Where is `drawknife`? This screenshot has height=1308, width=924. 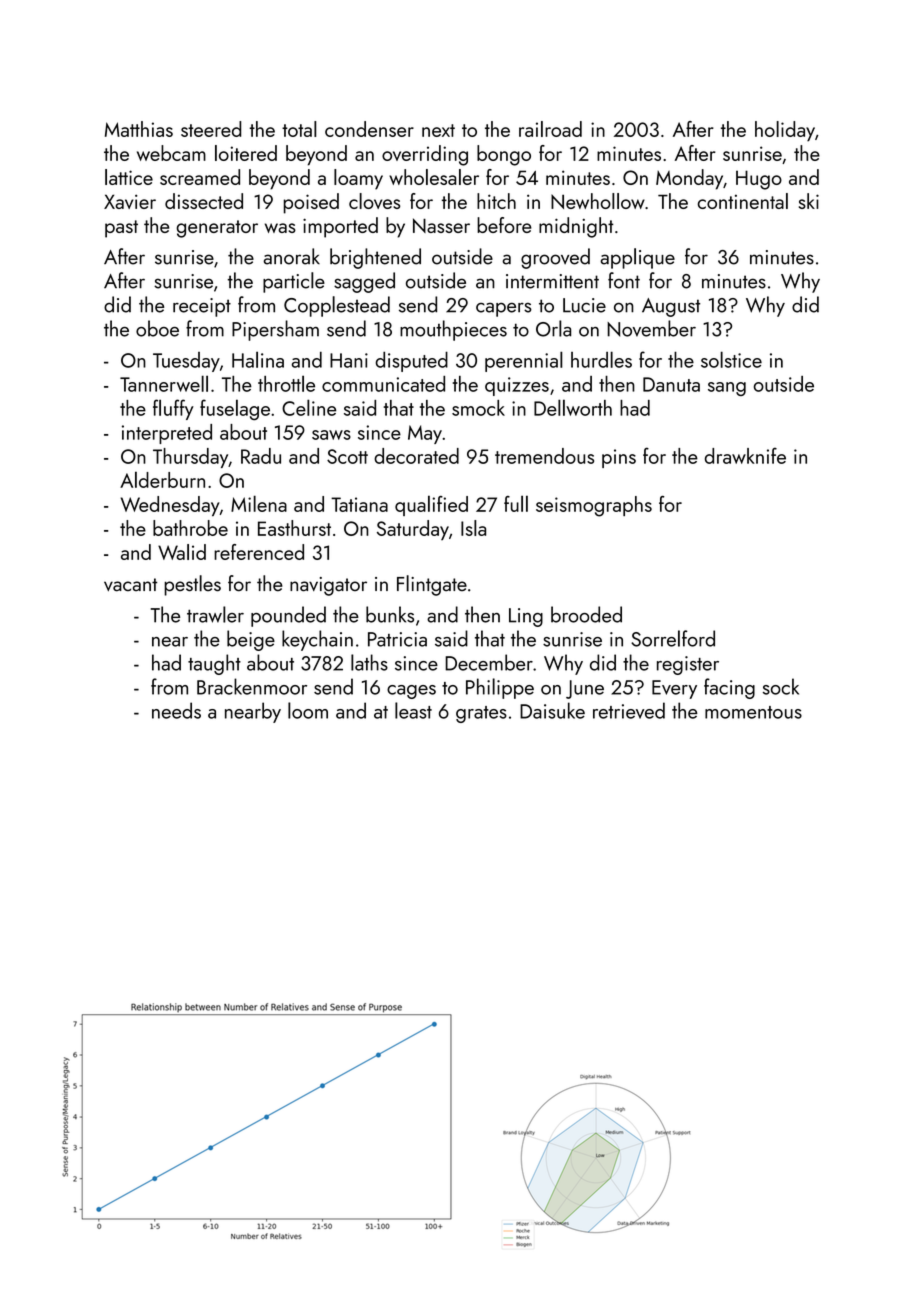
drawknife is located at coordinates (745, 455).
